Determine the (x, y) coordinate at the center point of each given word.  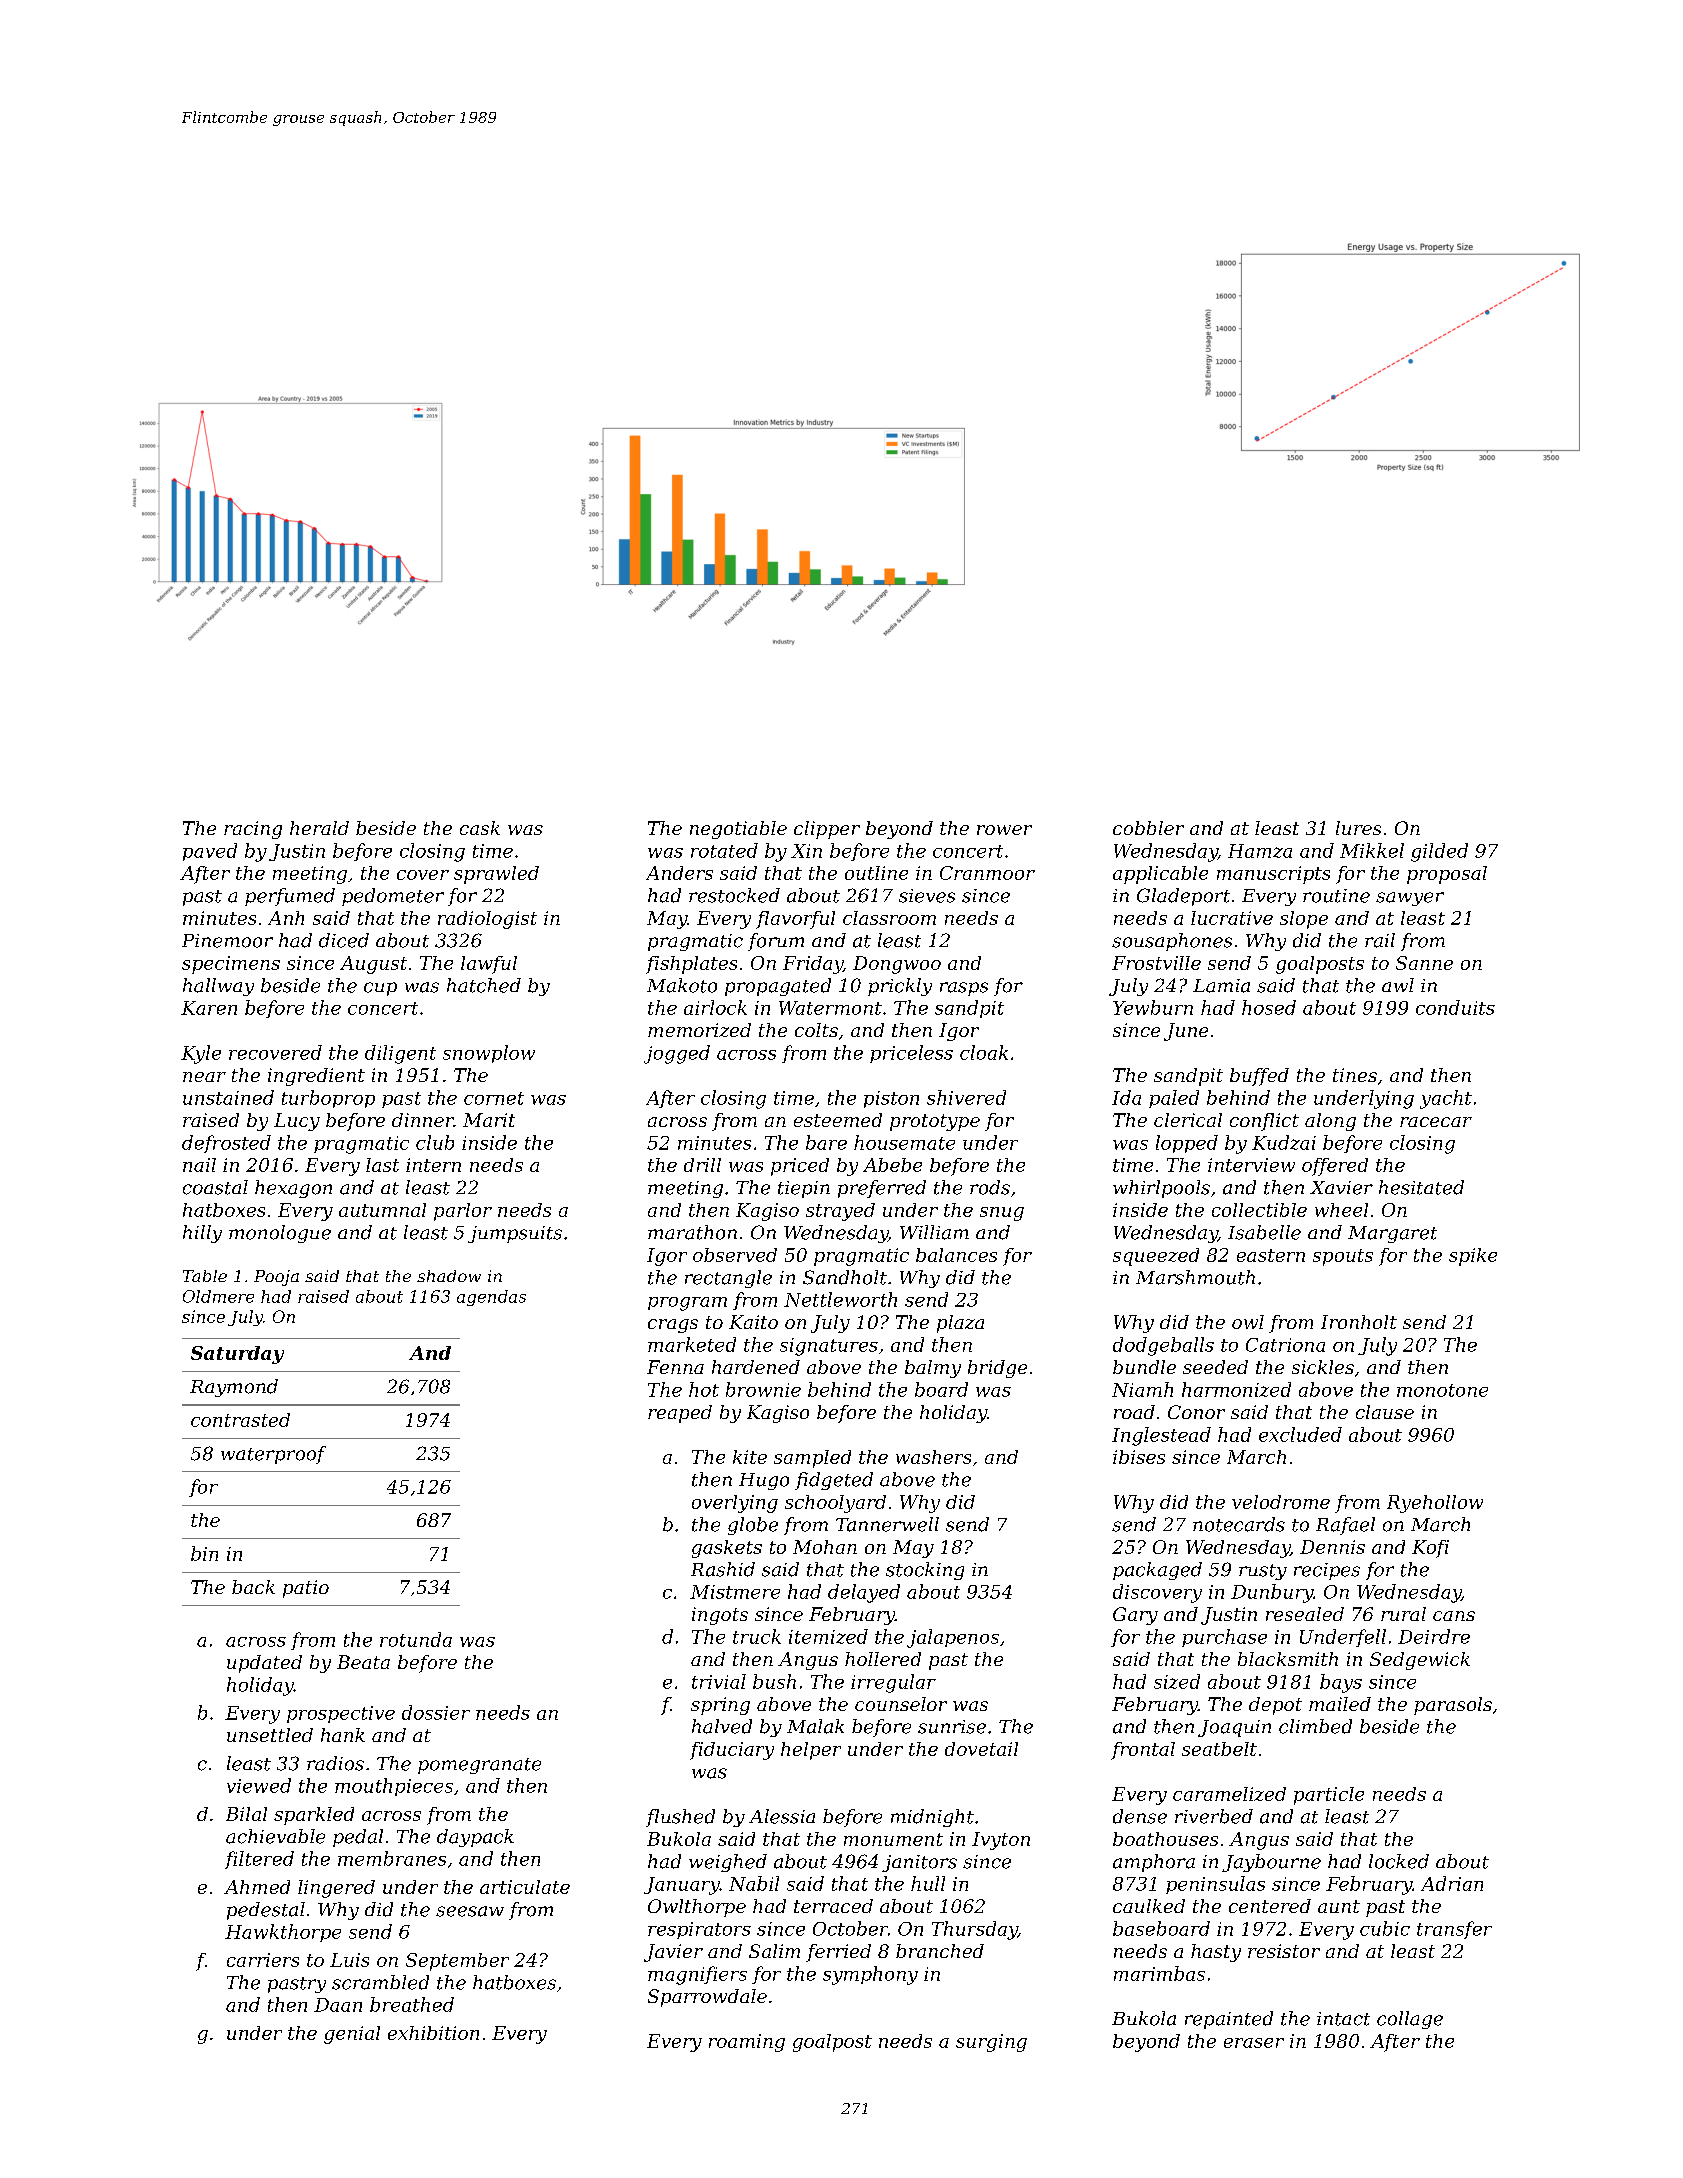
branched (940, 1951)
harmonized (1236, 1389)
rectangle (728, 1279)
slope (1304, 920)
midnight (932, 1818)
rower (1004, 830)
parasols (1453, 1706)
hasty (1216, 1953)
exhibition (433, 2033)
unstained (228, 1097)
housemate (904, 1142)
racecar (1436, 1122)
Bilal (246, 1814)
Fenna (675, 1367)
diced (344, 940)
